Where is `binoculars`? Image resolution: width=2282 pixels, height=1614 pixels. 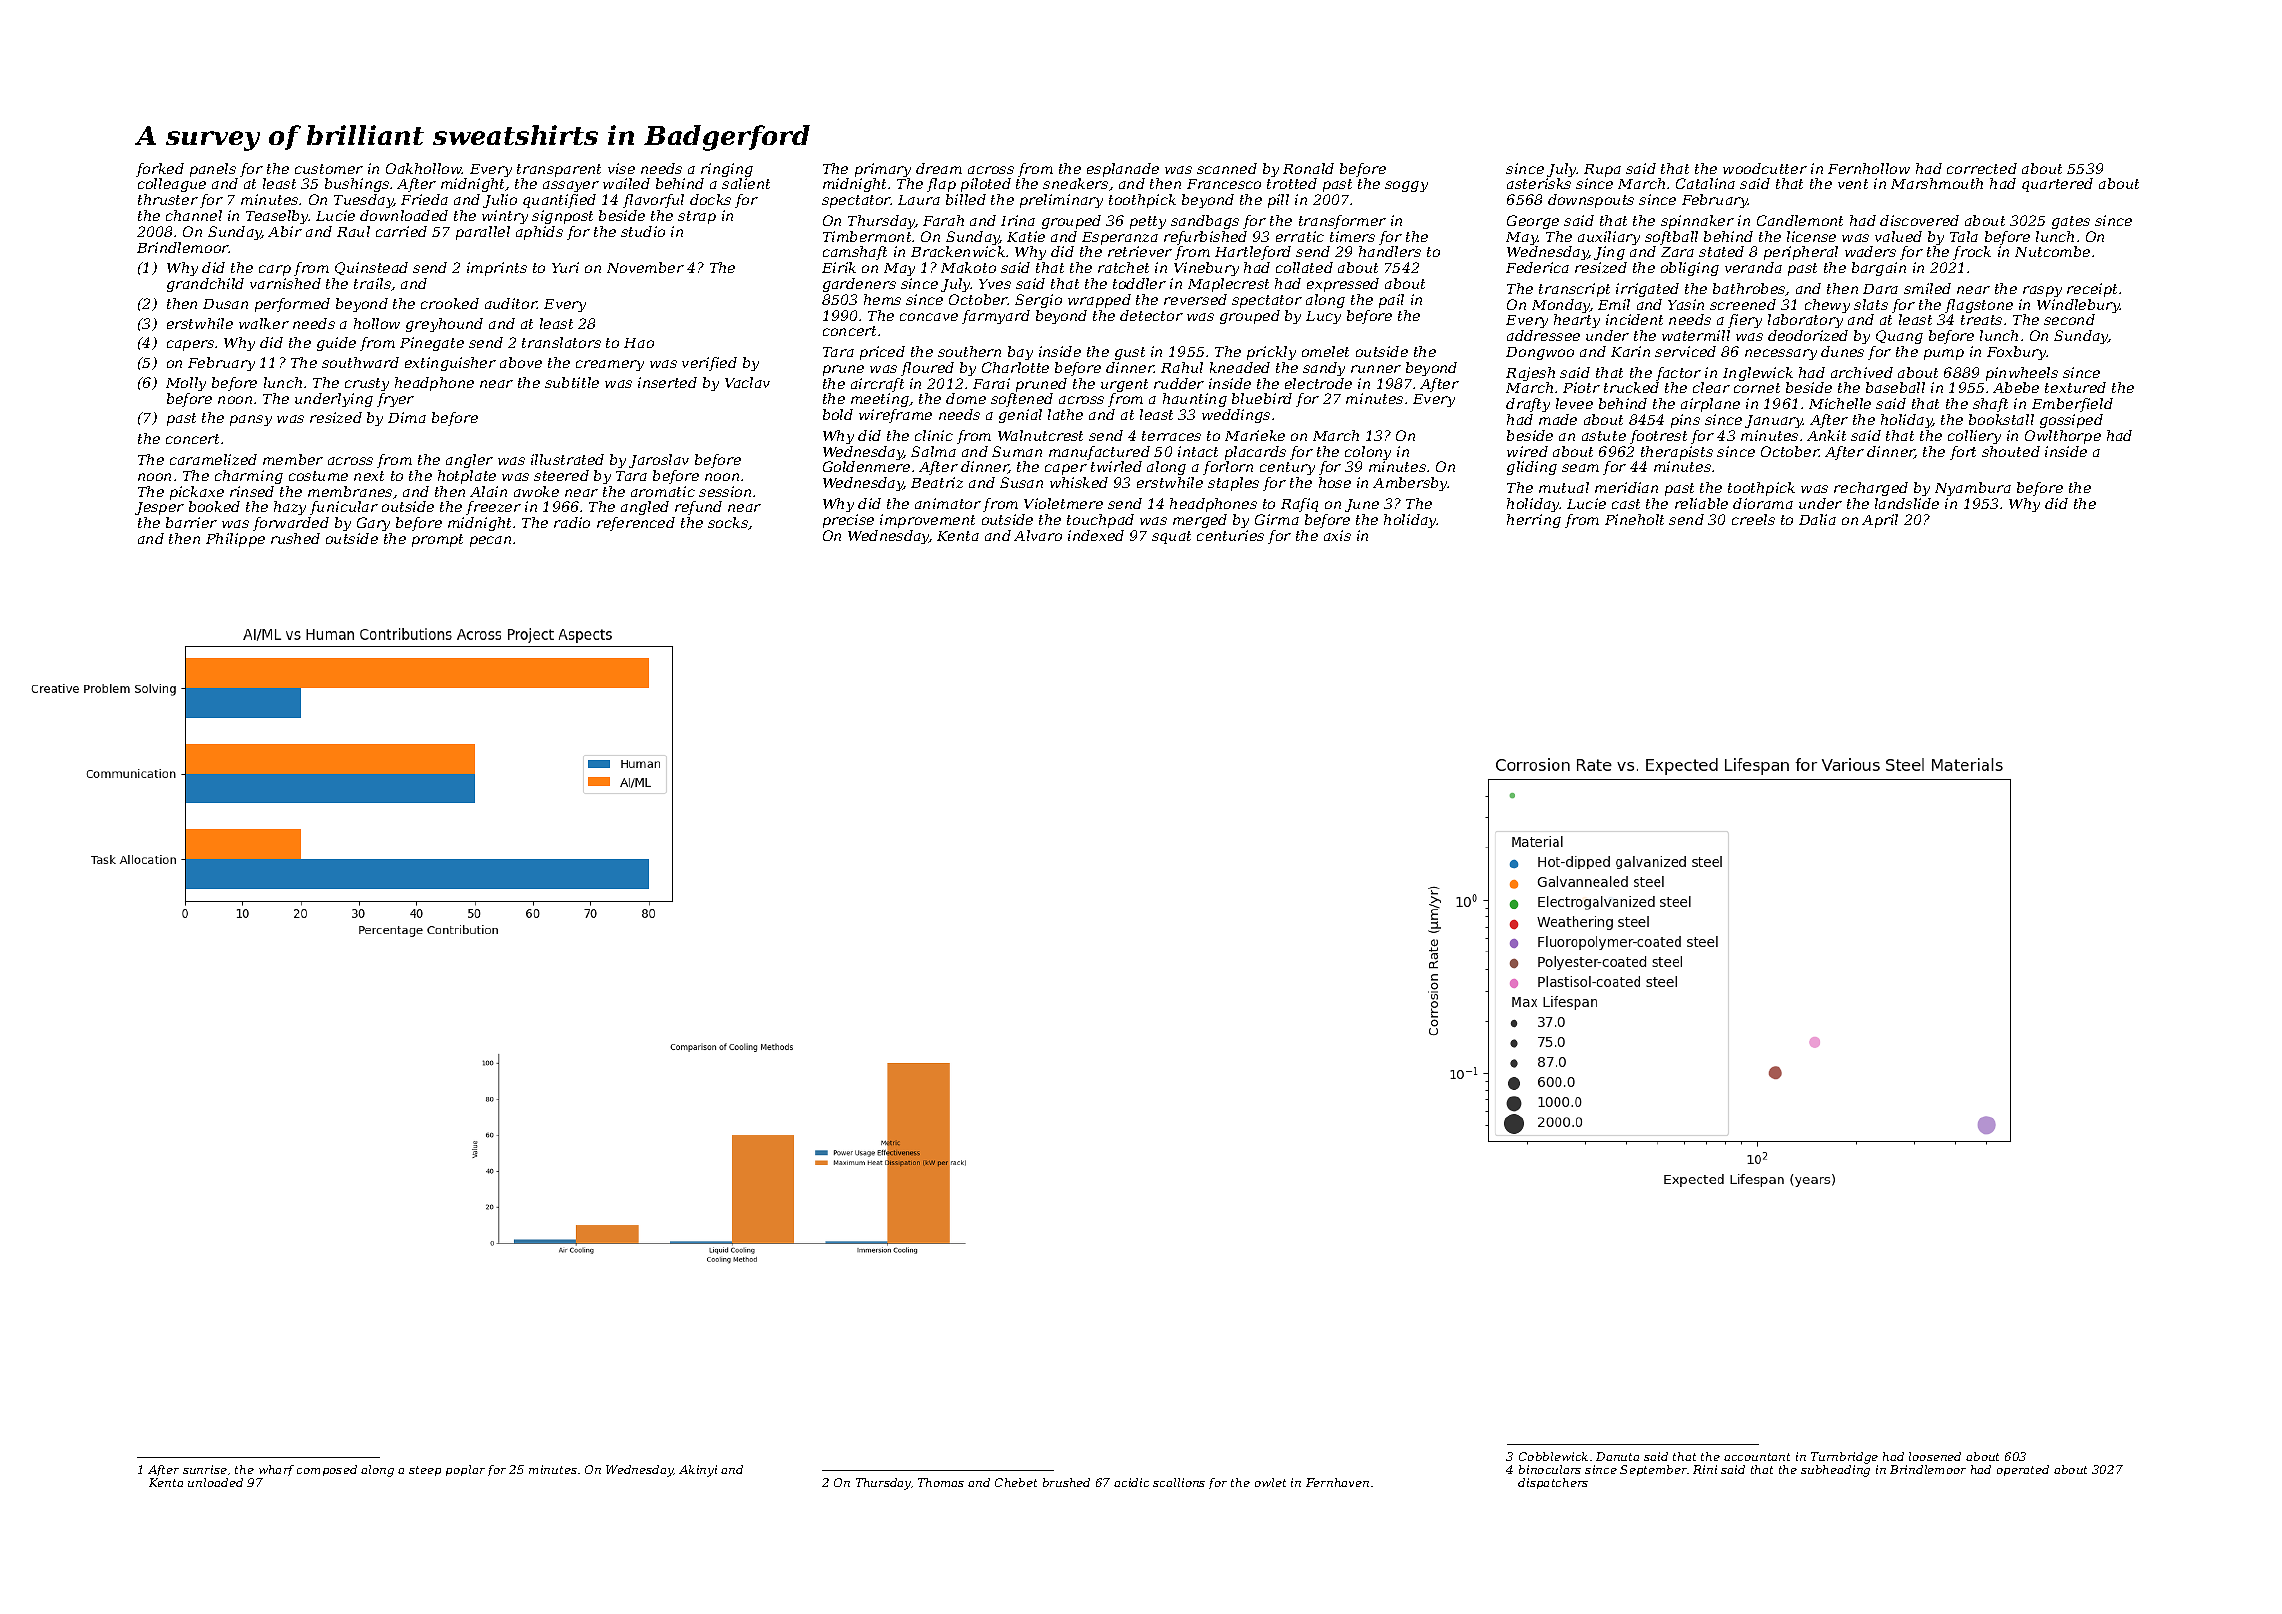 binoculars is located at coordinates (1550, 1469).
